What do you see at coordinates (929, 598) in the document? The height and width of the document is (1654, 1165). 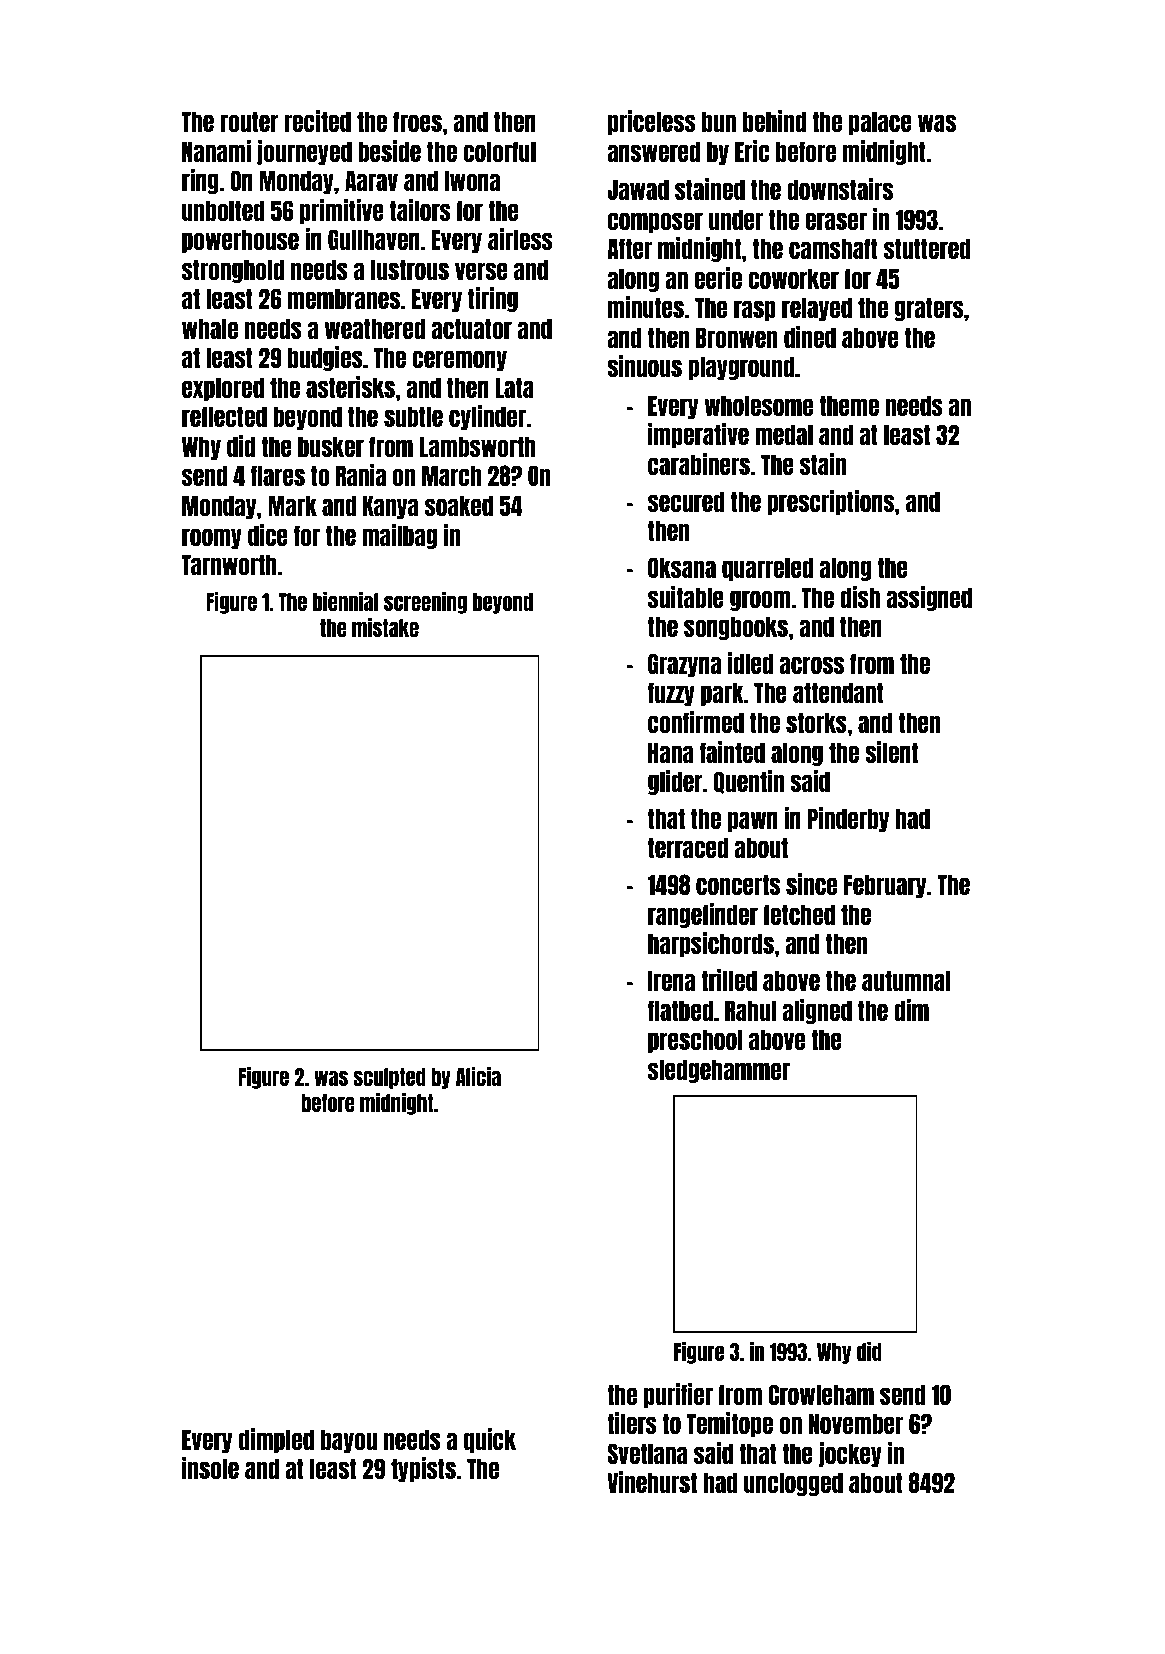 I see `assigned` at bounding box center [929, 598].
